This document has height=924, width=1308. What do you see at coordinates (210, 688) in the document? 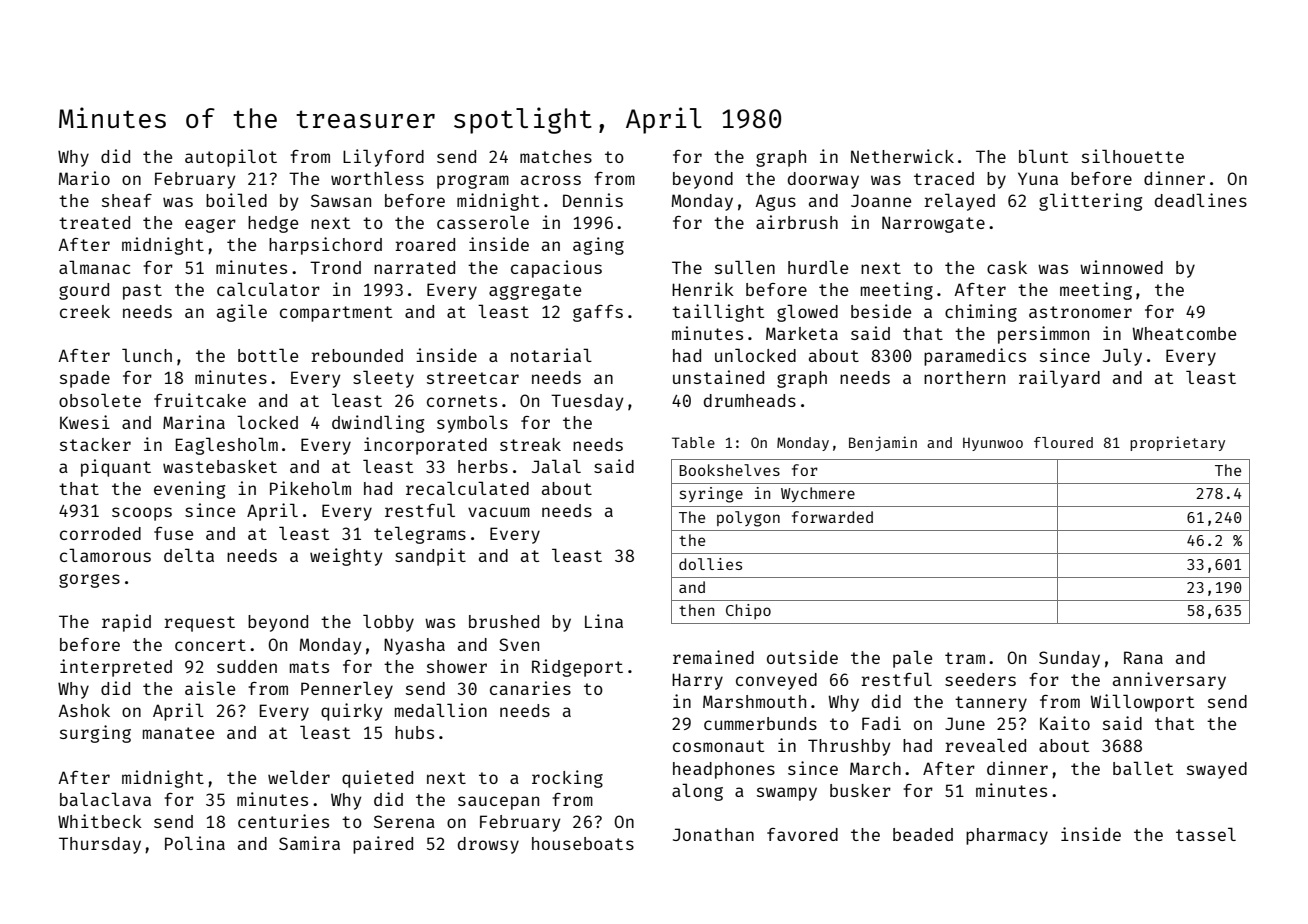
I see `aisle` at bounding box center [210, 688].
